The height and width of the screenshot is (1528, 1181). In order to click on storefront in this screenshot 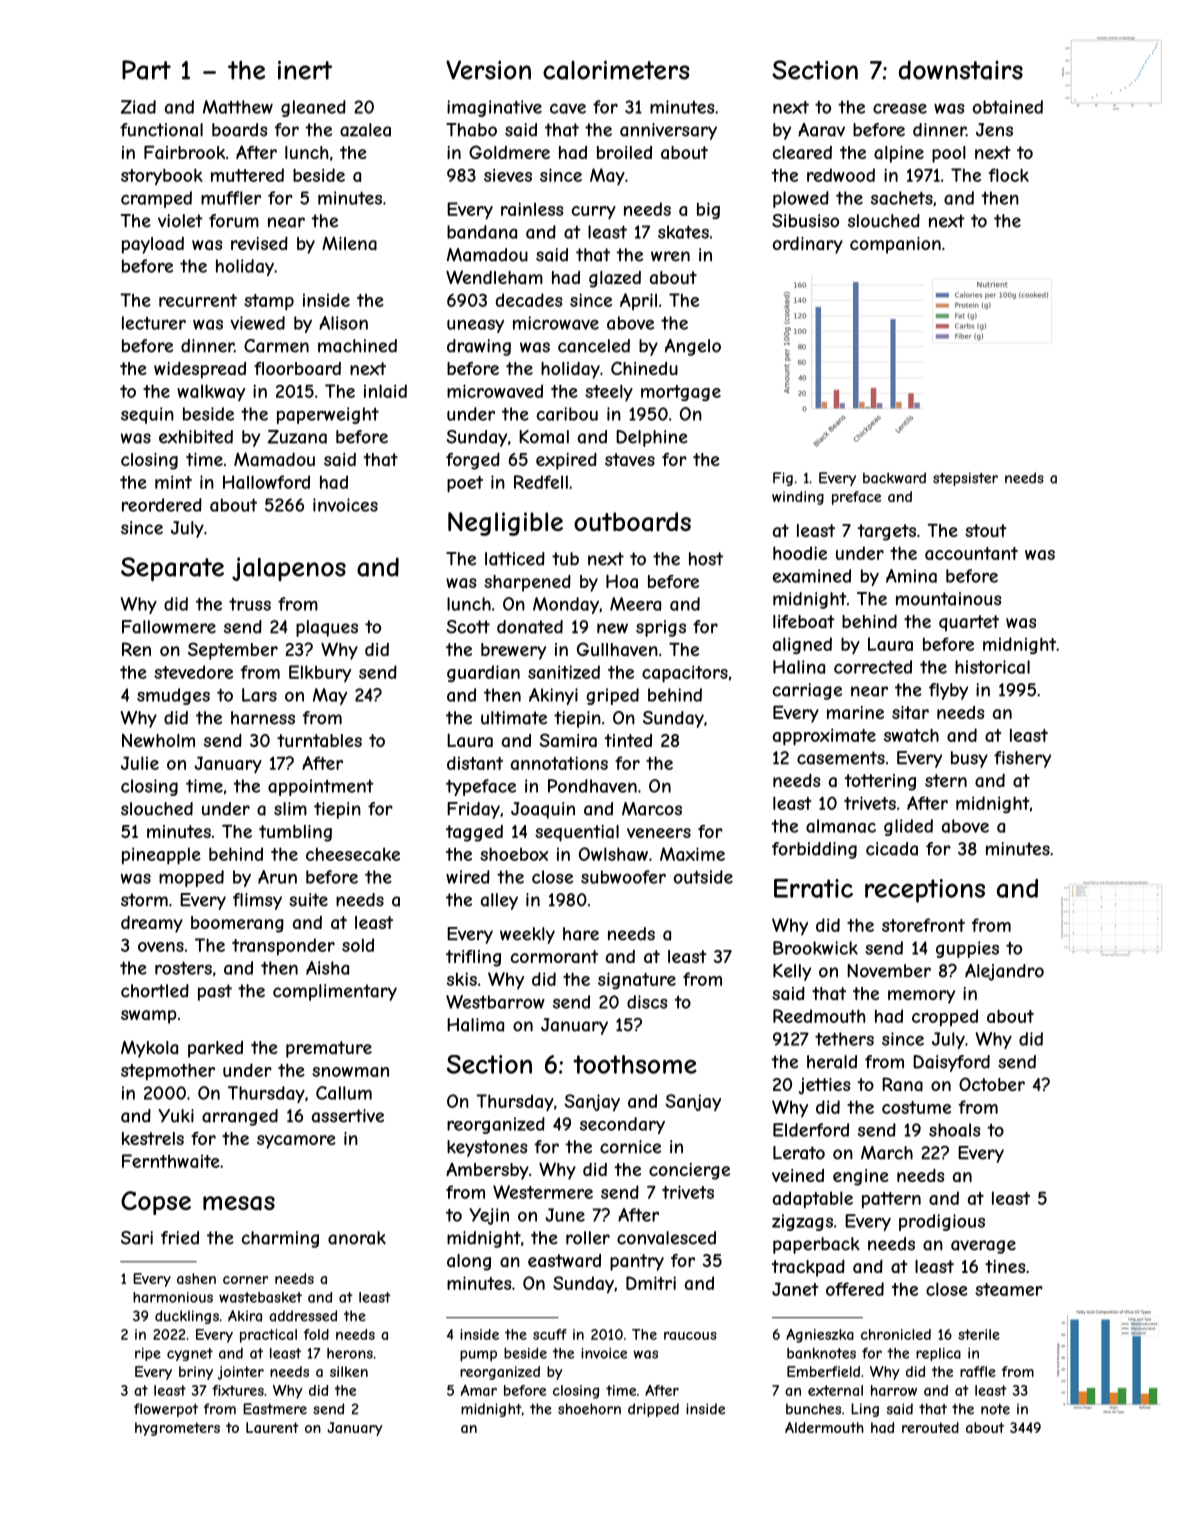, I will do `click(923, 925)`.
